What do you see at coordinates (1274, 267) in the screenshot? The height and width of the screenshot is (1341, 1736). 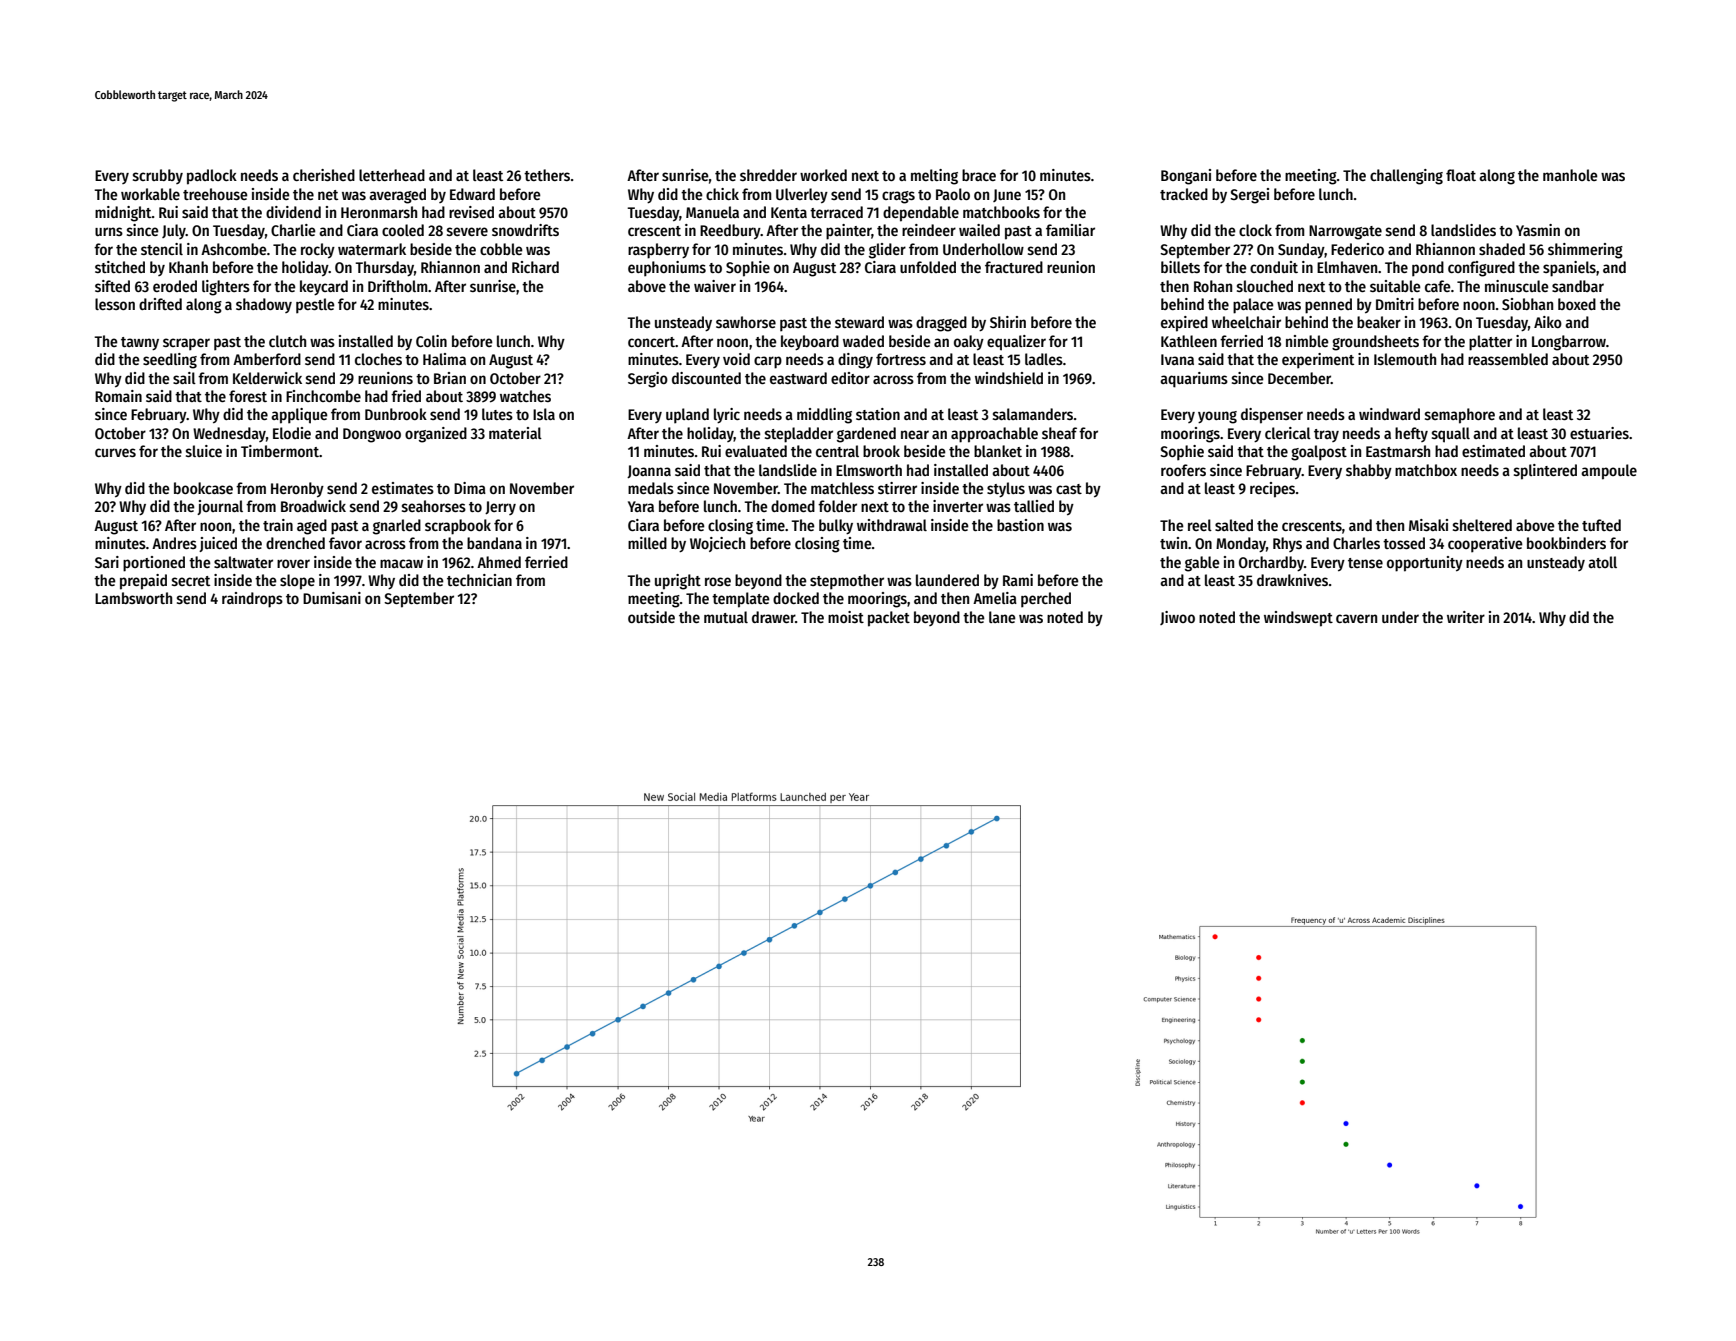 I see `conduit` at bounding box center [1274, 267].
